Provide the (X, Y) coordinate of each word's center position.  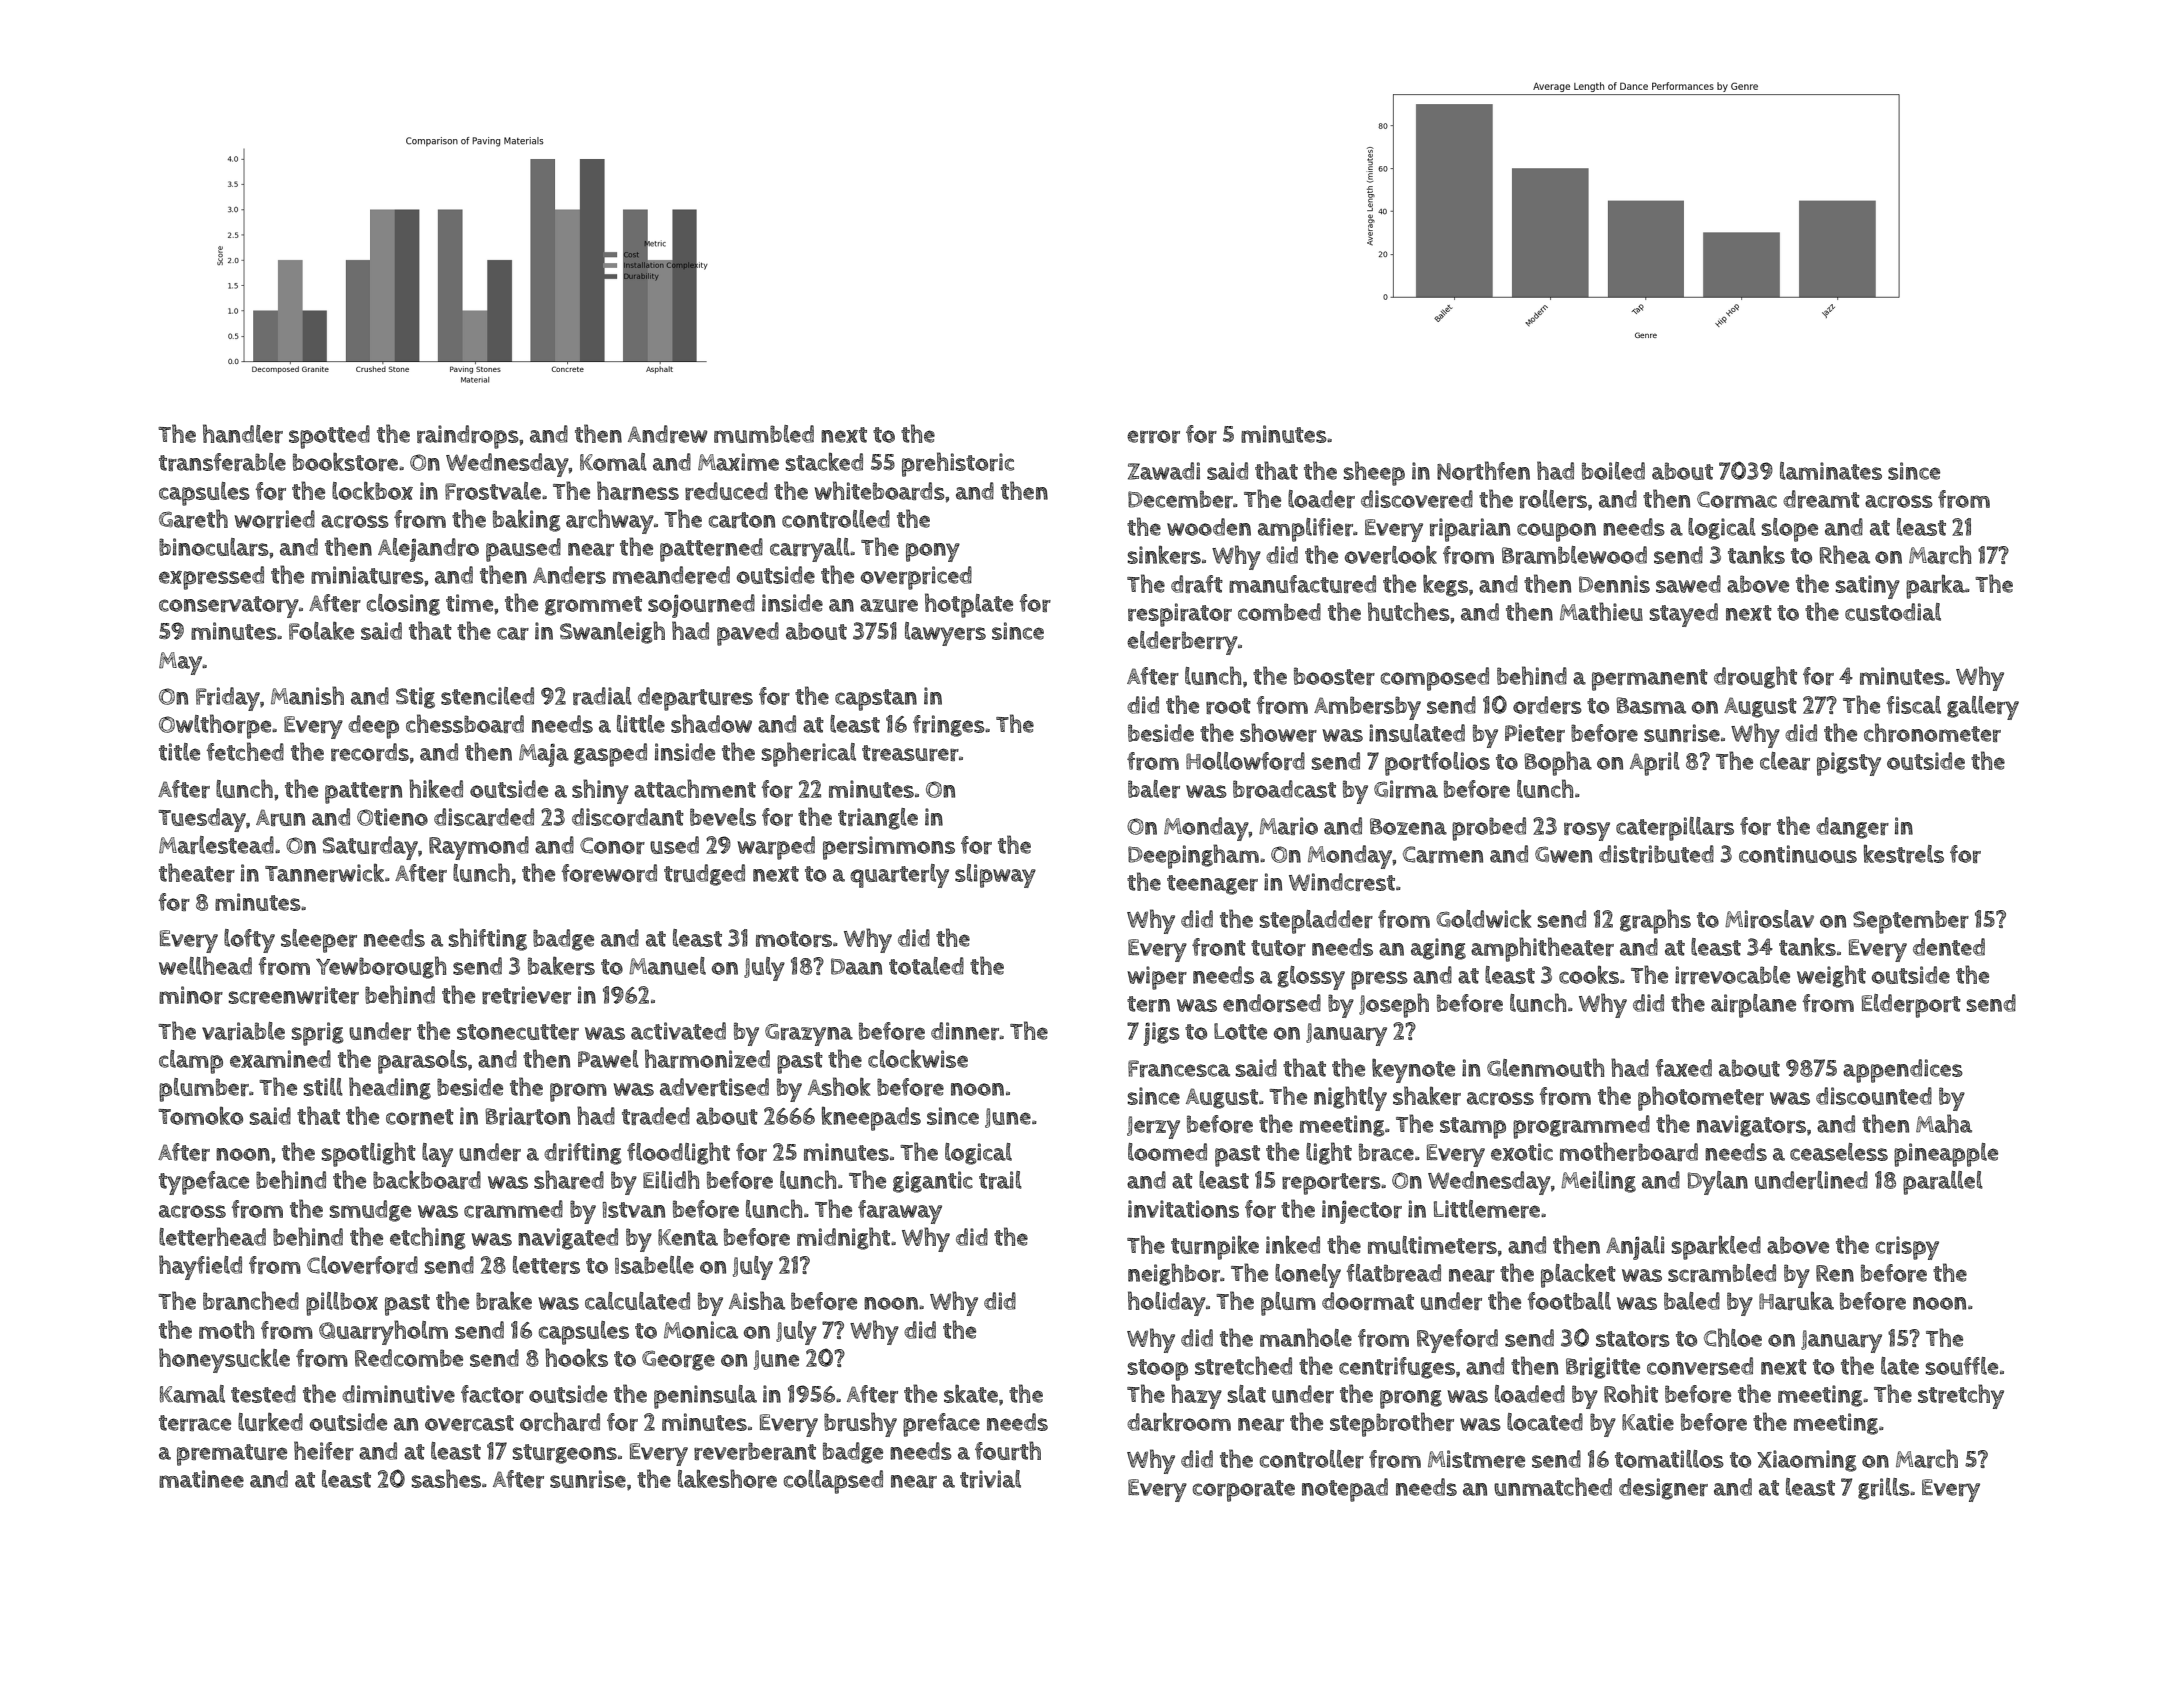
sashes (446, 1478)
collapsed (833, 1482)
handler (243, 433)
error (1153, 436)
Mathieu (1601, 611)
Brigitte (1603, 1368)
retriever (526, 995)
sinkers (1164, 555)
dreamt (1821, 499)
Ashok (839, 1086)
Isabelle (654, 1265)
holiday (1167, 1303)
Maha (1944, 1123)
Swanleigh (612, 632)
